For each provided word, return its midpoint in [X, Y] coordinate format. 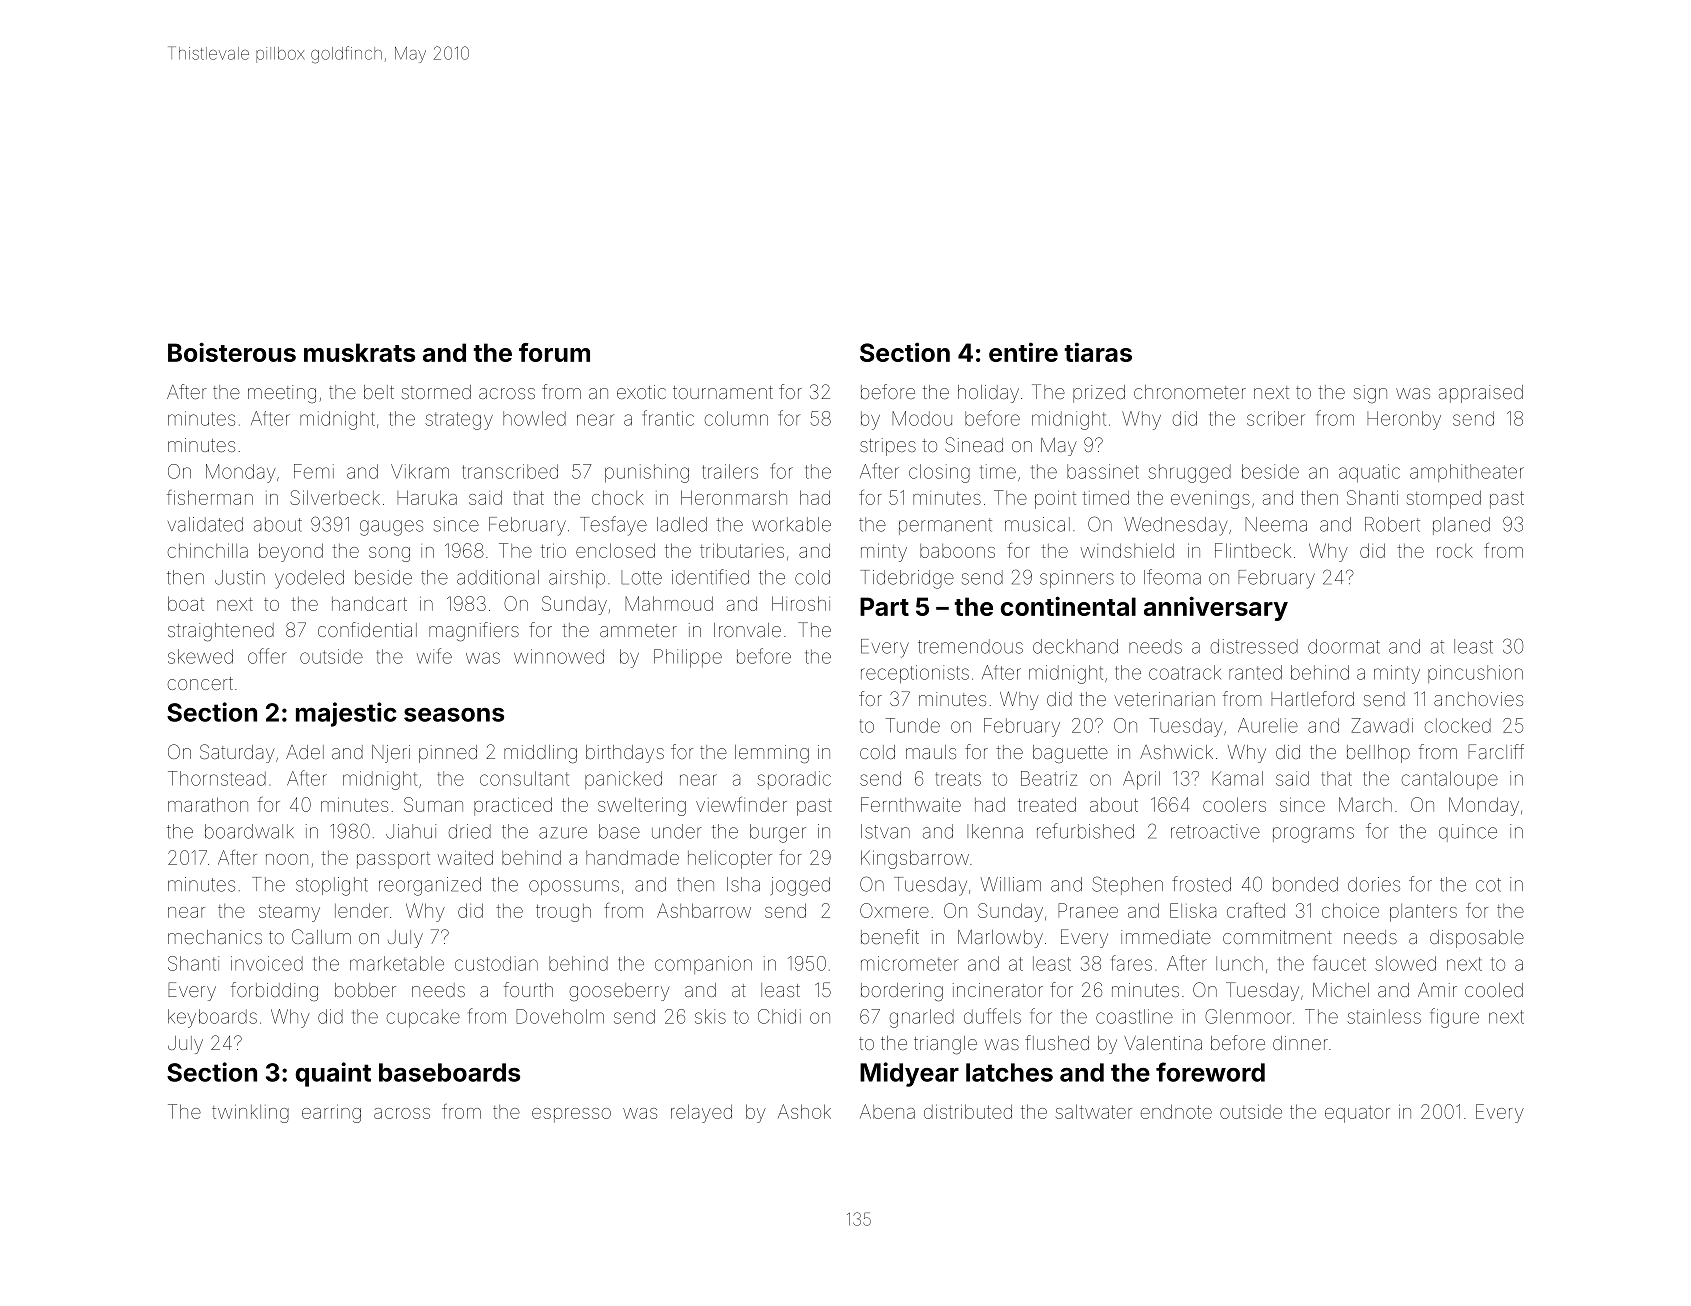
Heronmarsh [734, 497]
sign [1370, 394]
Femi [314, 471]
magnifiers [474, 632]
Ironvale [747, 630]
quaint [333, 1074]
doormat [1344, 646]
